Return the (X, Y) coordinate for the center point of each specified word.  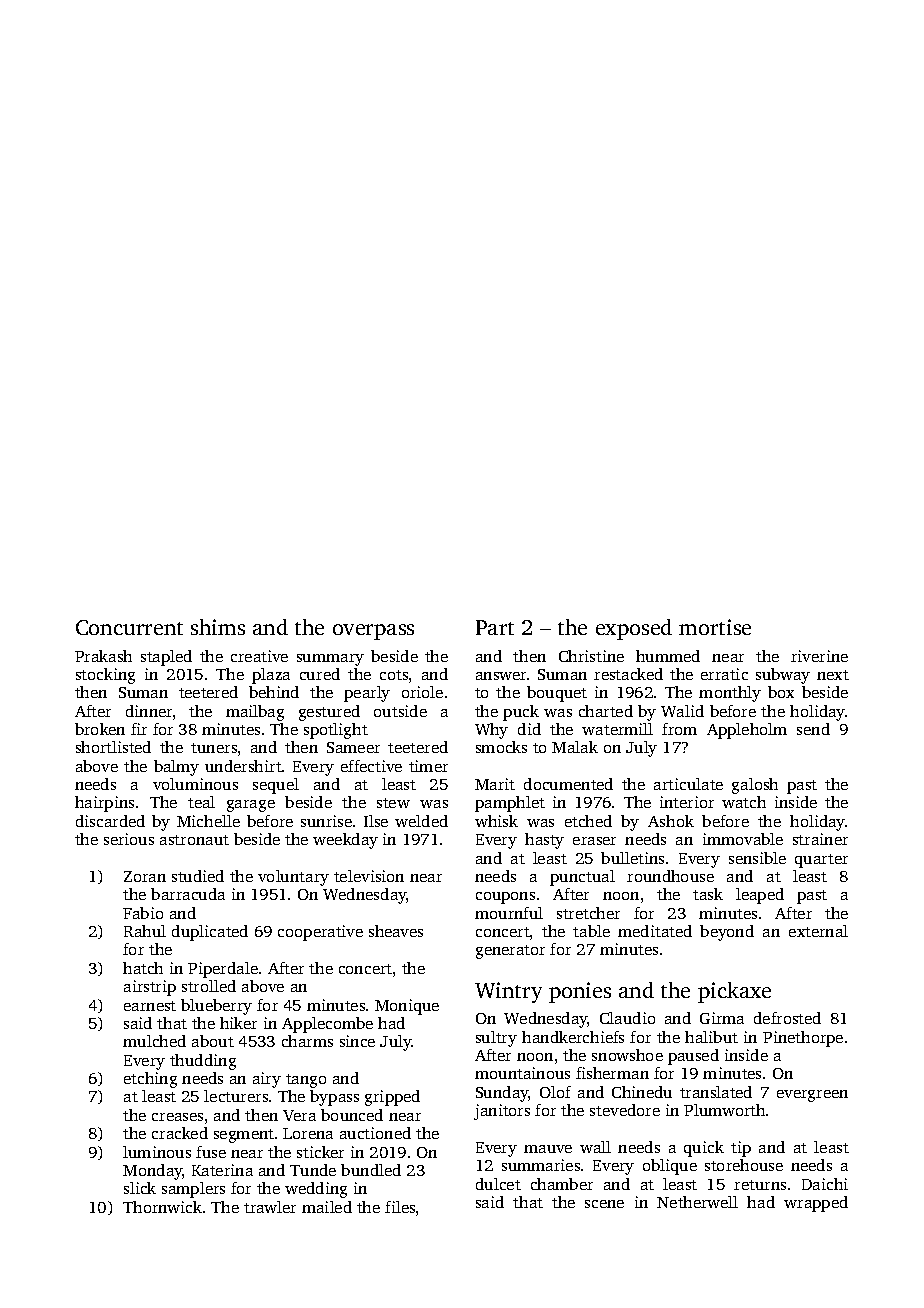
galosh (755, 786)
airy (267, 1080)
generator (510, 952)
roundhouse (670, 876)
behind (274, 692)
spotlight (336, 731)
